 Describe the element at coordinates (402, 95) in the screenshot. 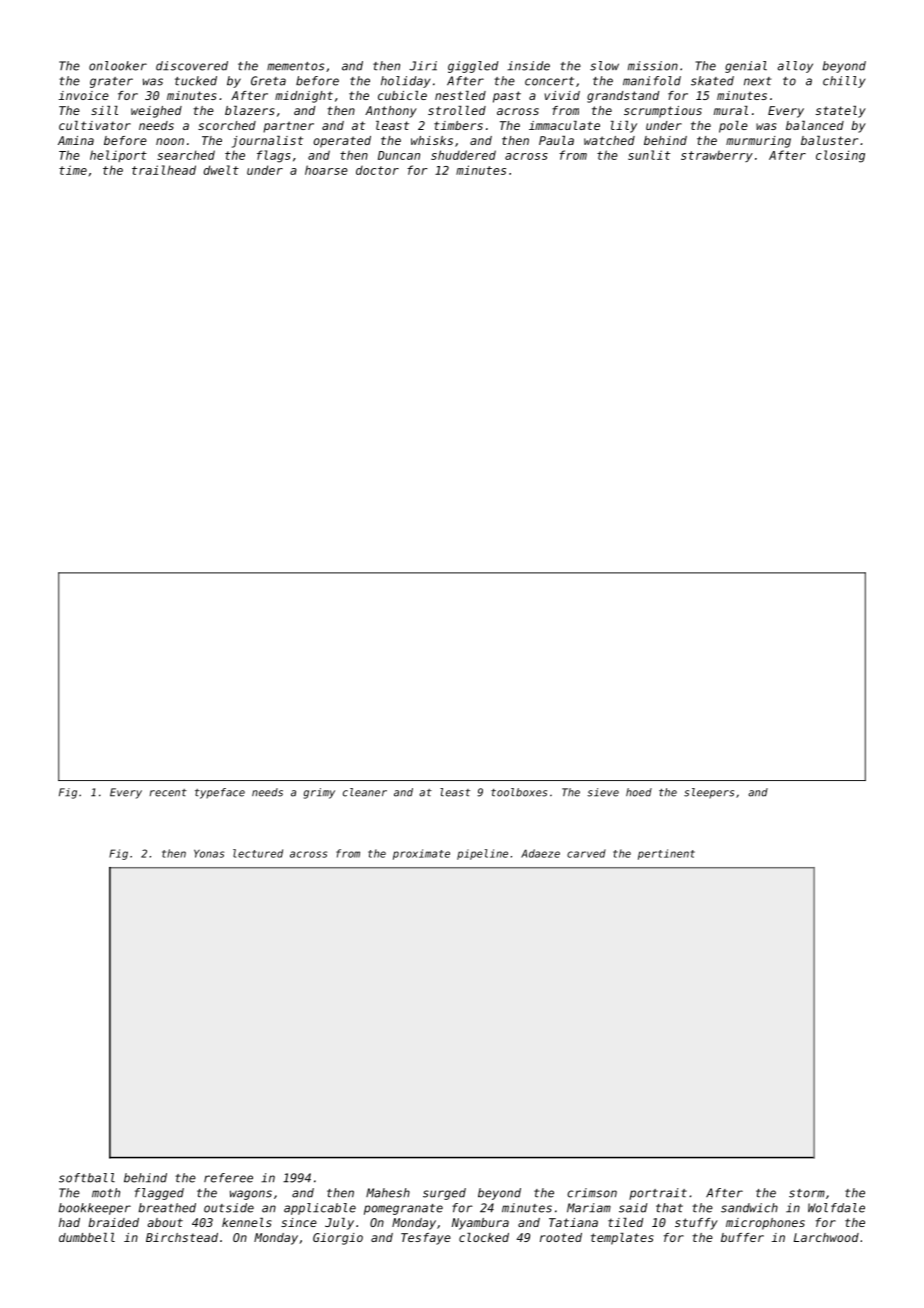

I see `cubicle` at that location.
